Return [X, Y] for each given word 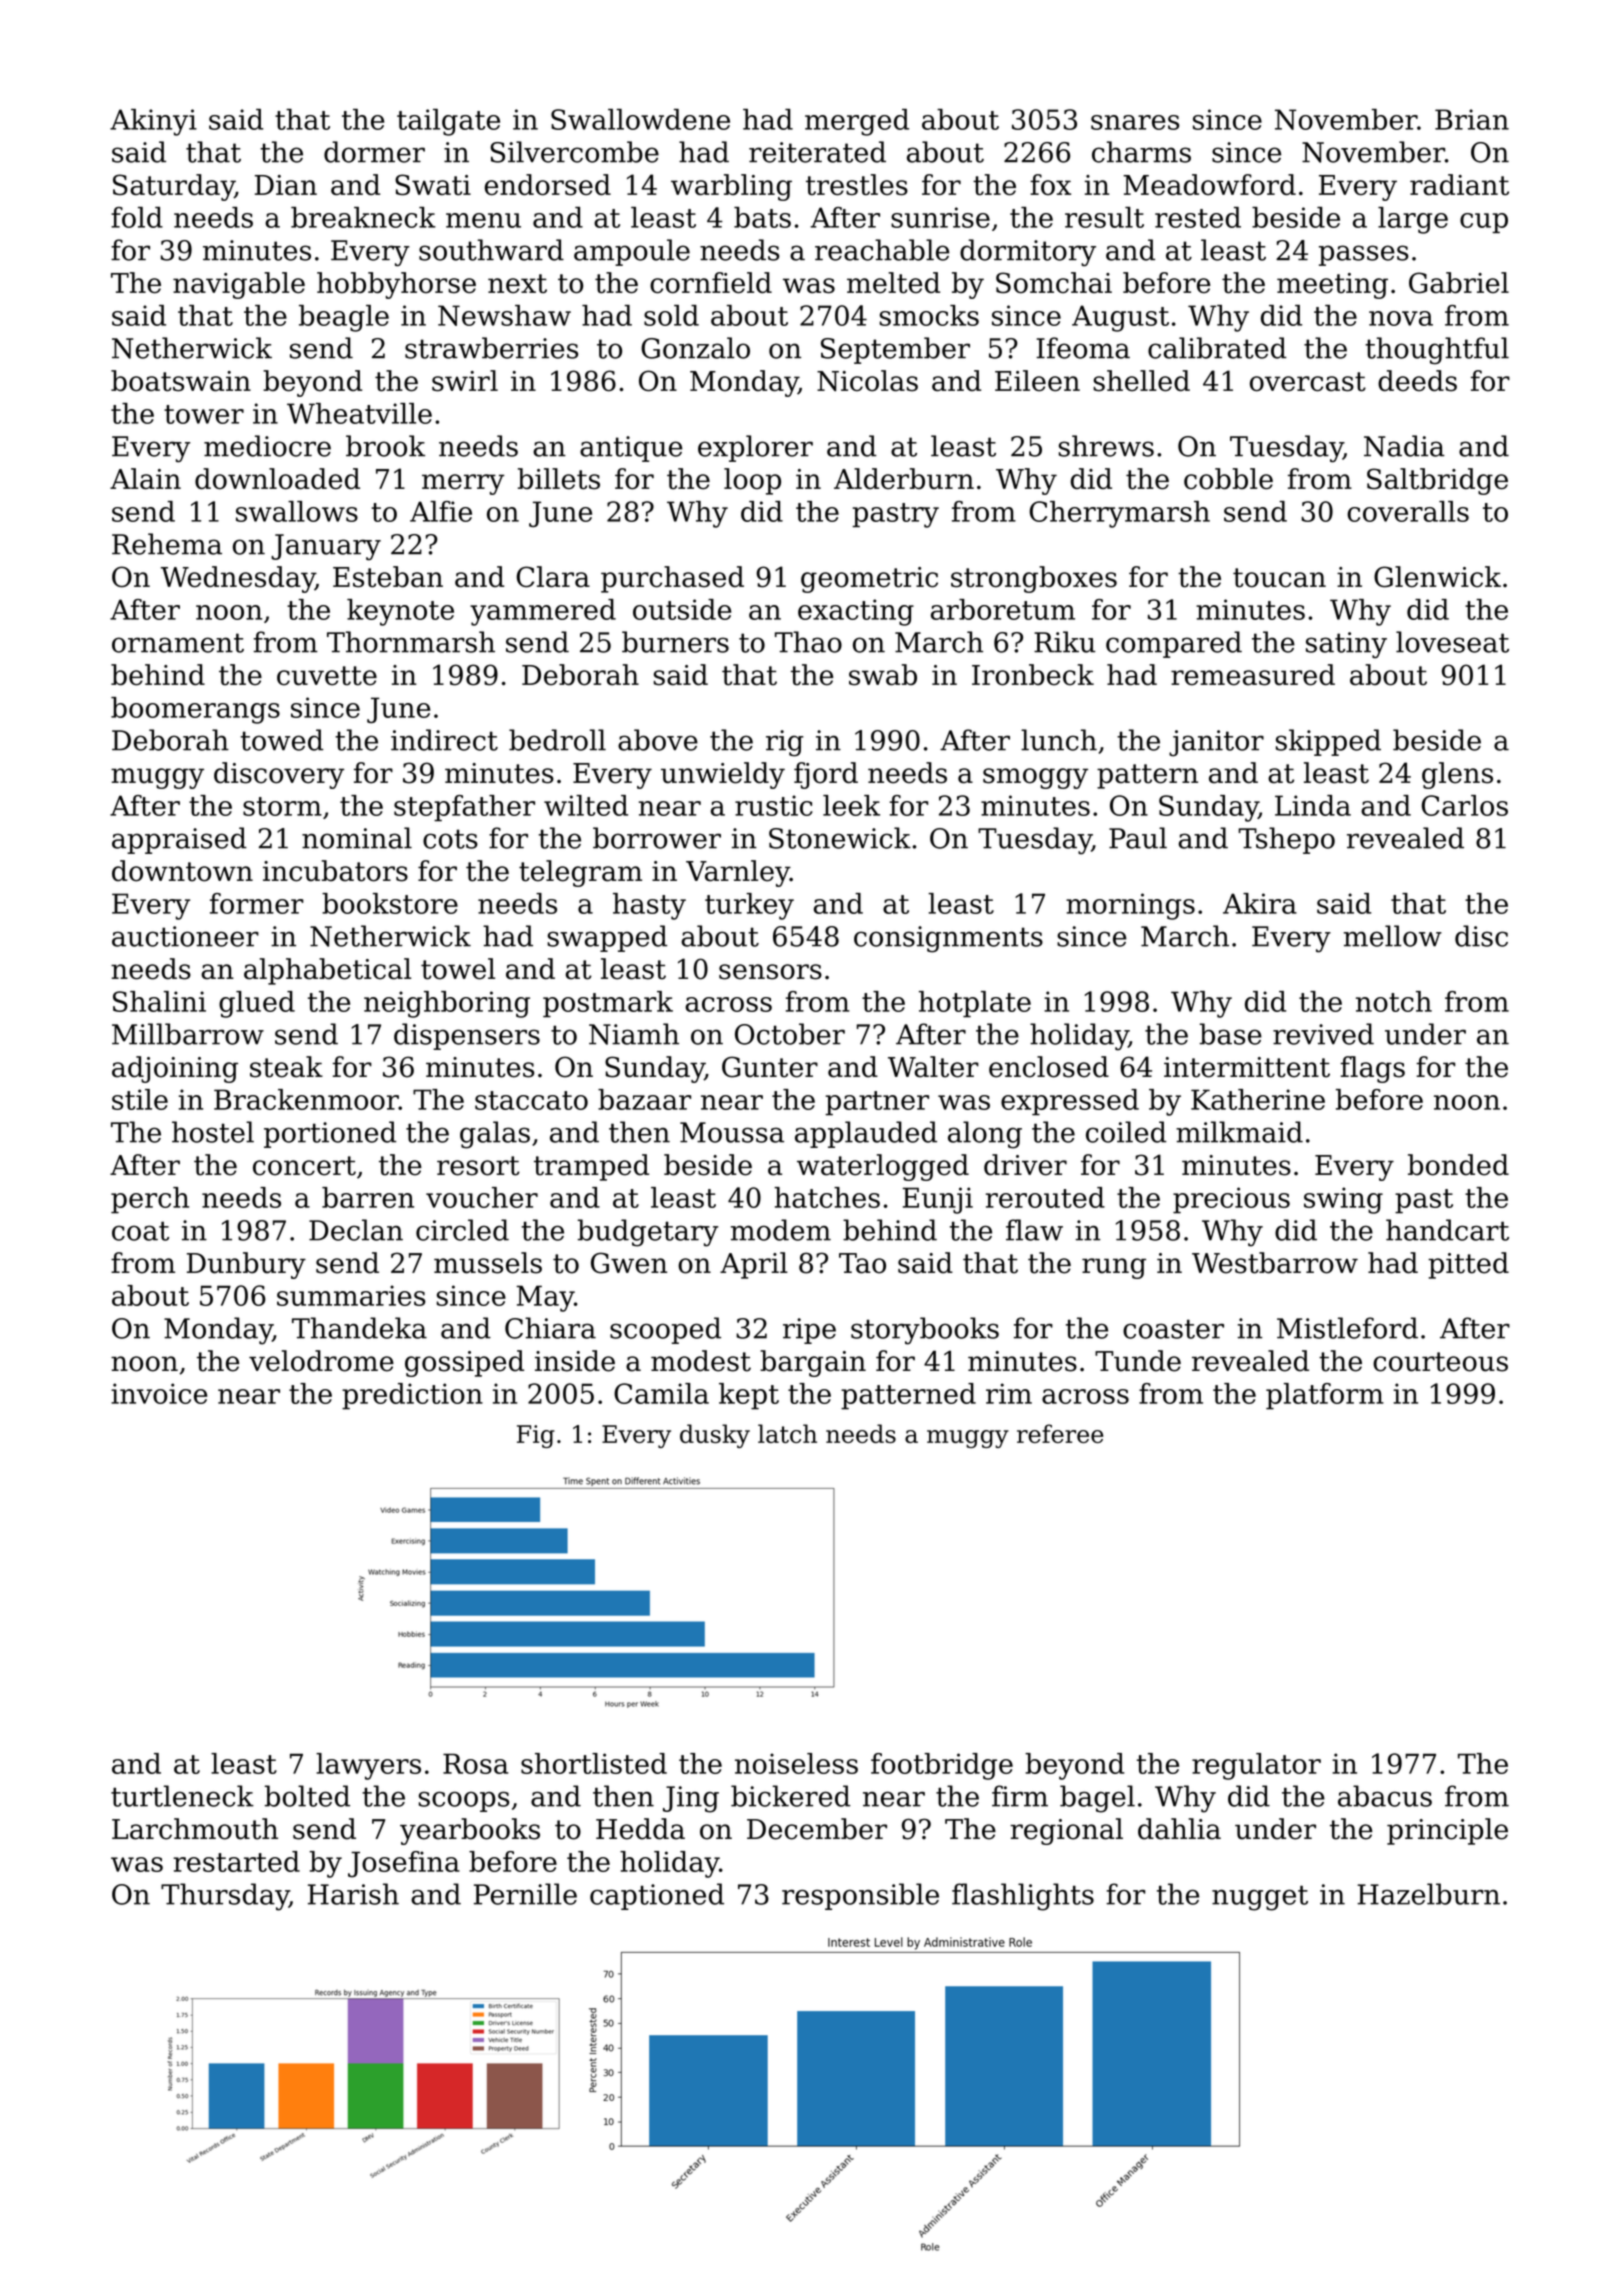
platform [1325, 1396]
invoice [159, 1393]
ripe [809, 1331]
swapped [607, 938]
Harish [353, 1894]
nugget [1260, 1898]
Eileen [1037, 381]
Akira [1260, 903]
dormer [374, 152]
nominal [357, 838]
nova [1401, 318]
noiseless [796, 1763]
